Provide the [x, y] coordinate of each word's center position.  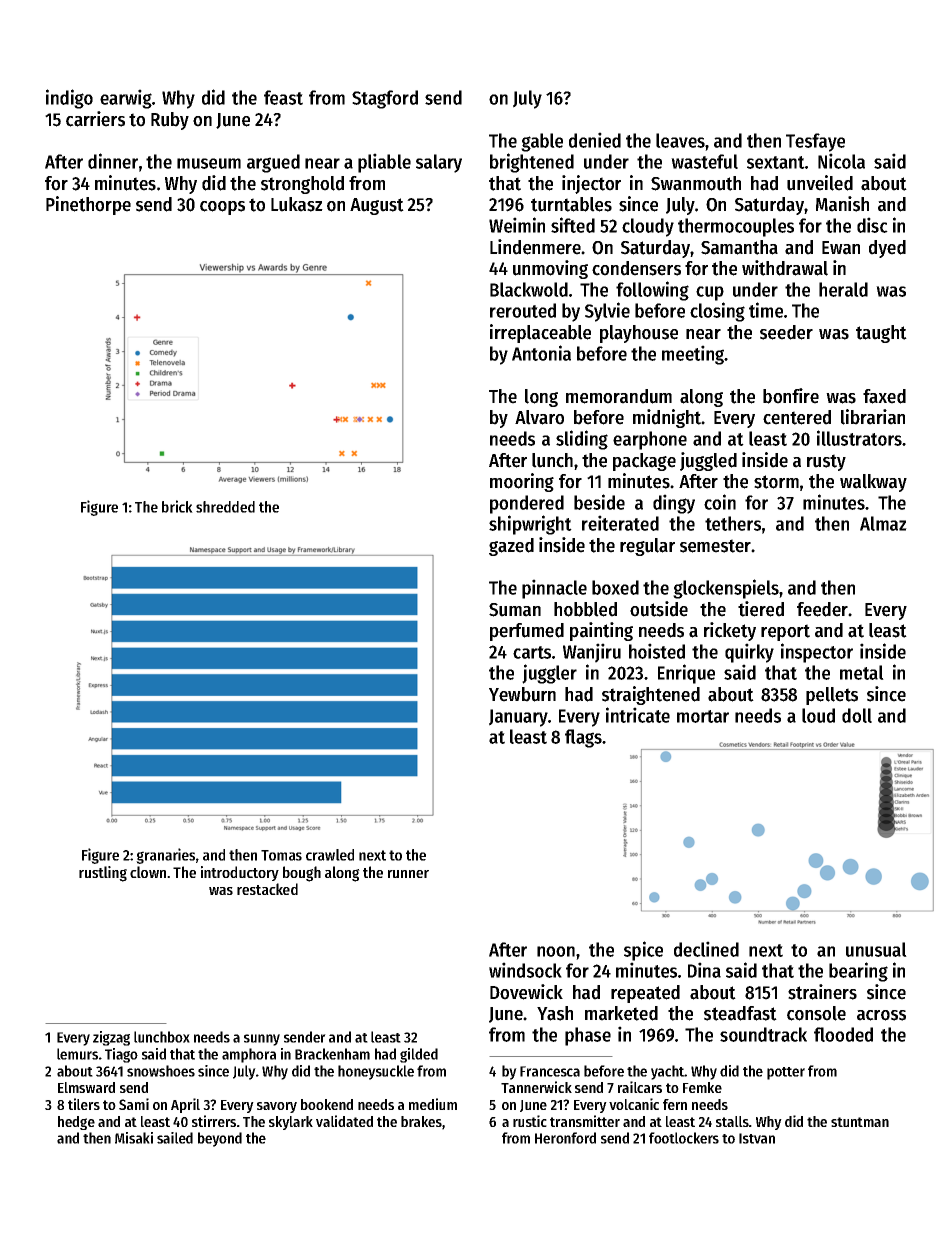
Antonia [541, 353]
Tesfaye [815, 142]
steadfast [740, 1013]
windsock [525, 970]
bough [302, 874]
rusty [826, 462]
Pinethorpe [88, 205]
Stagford [385, 99]
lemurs [77, 1054]
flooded [843, 1034]
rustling [103, 874]
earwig [126, 99]
